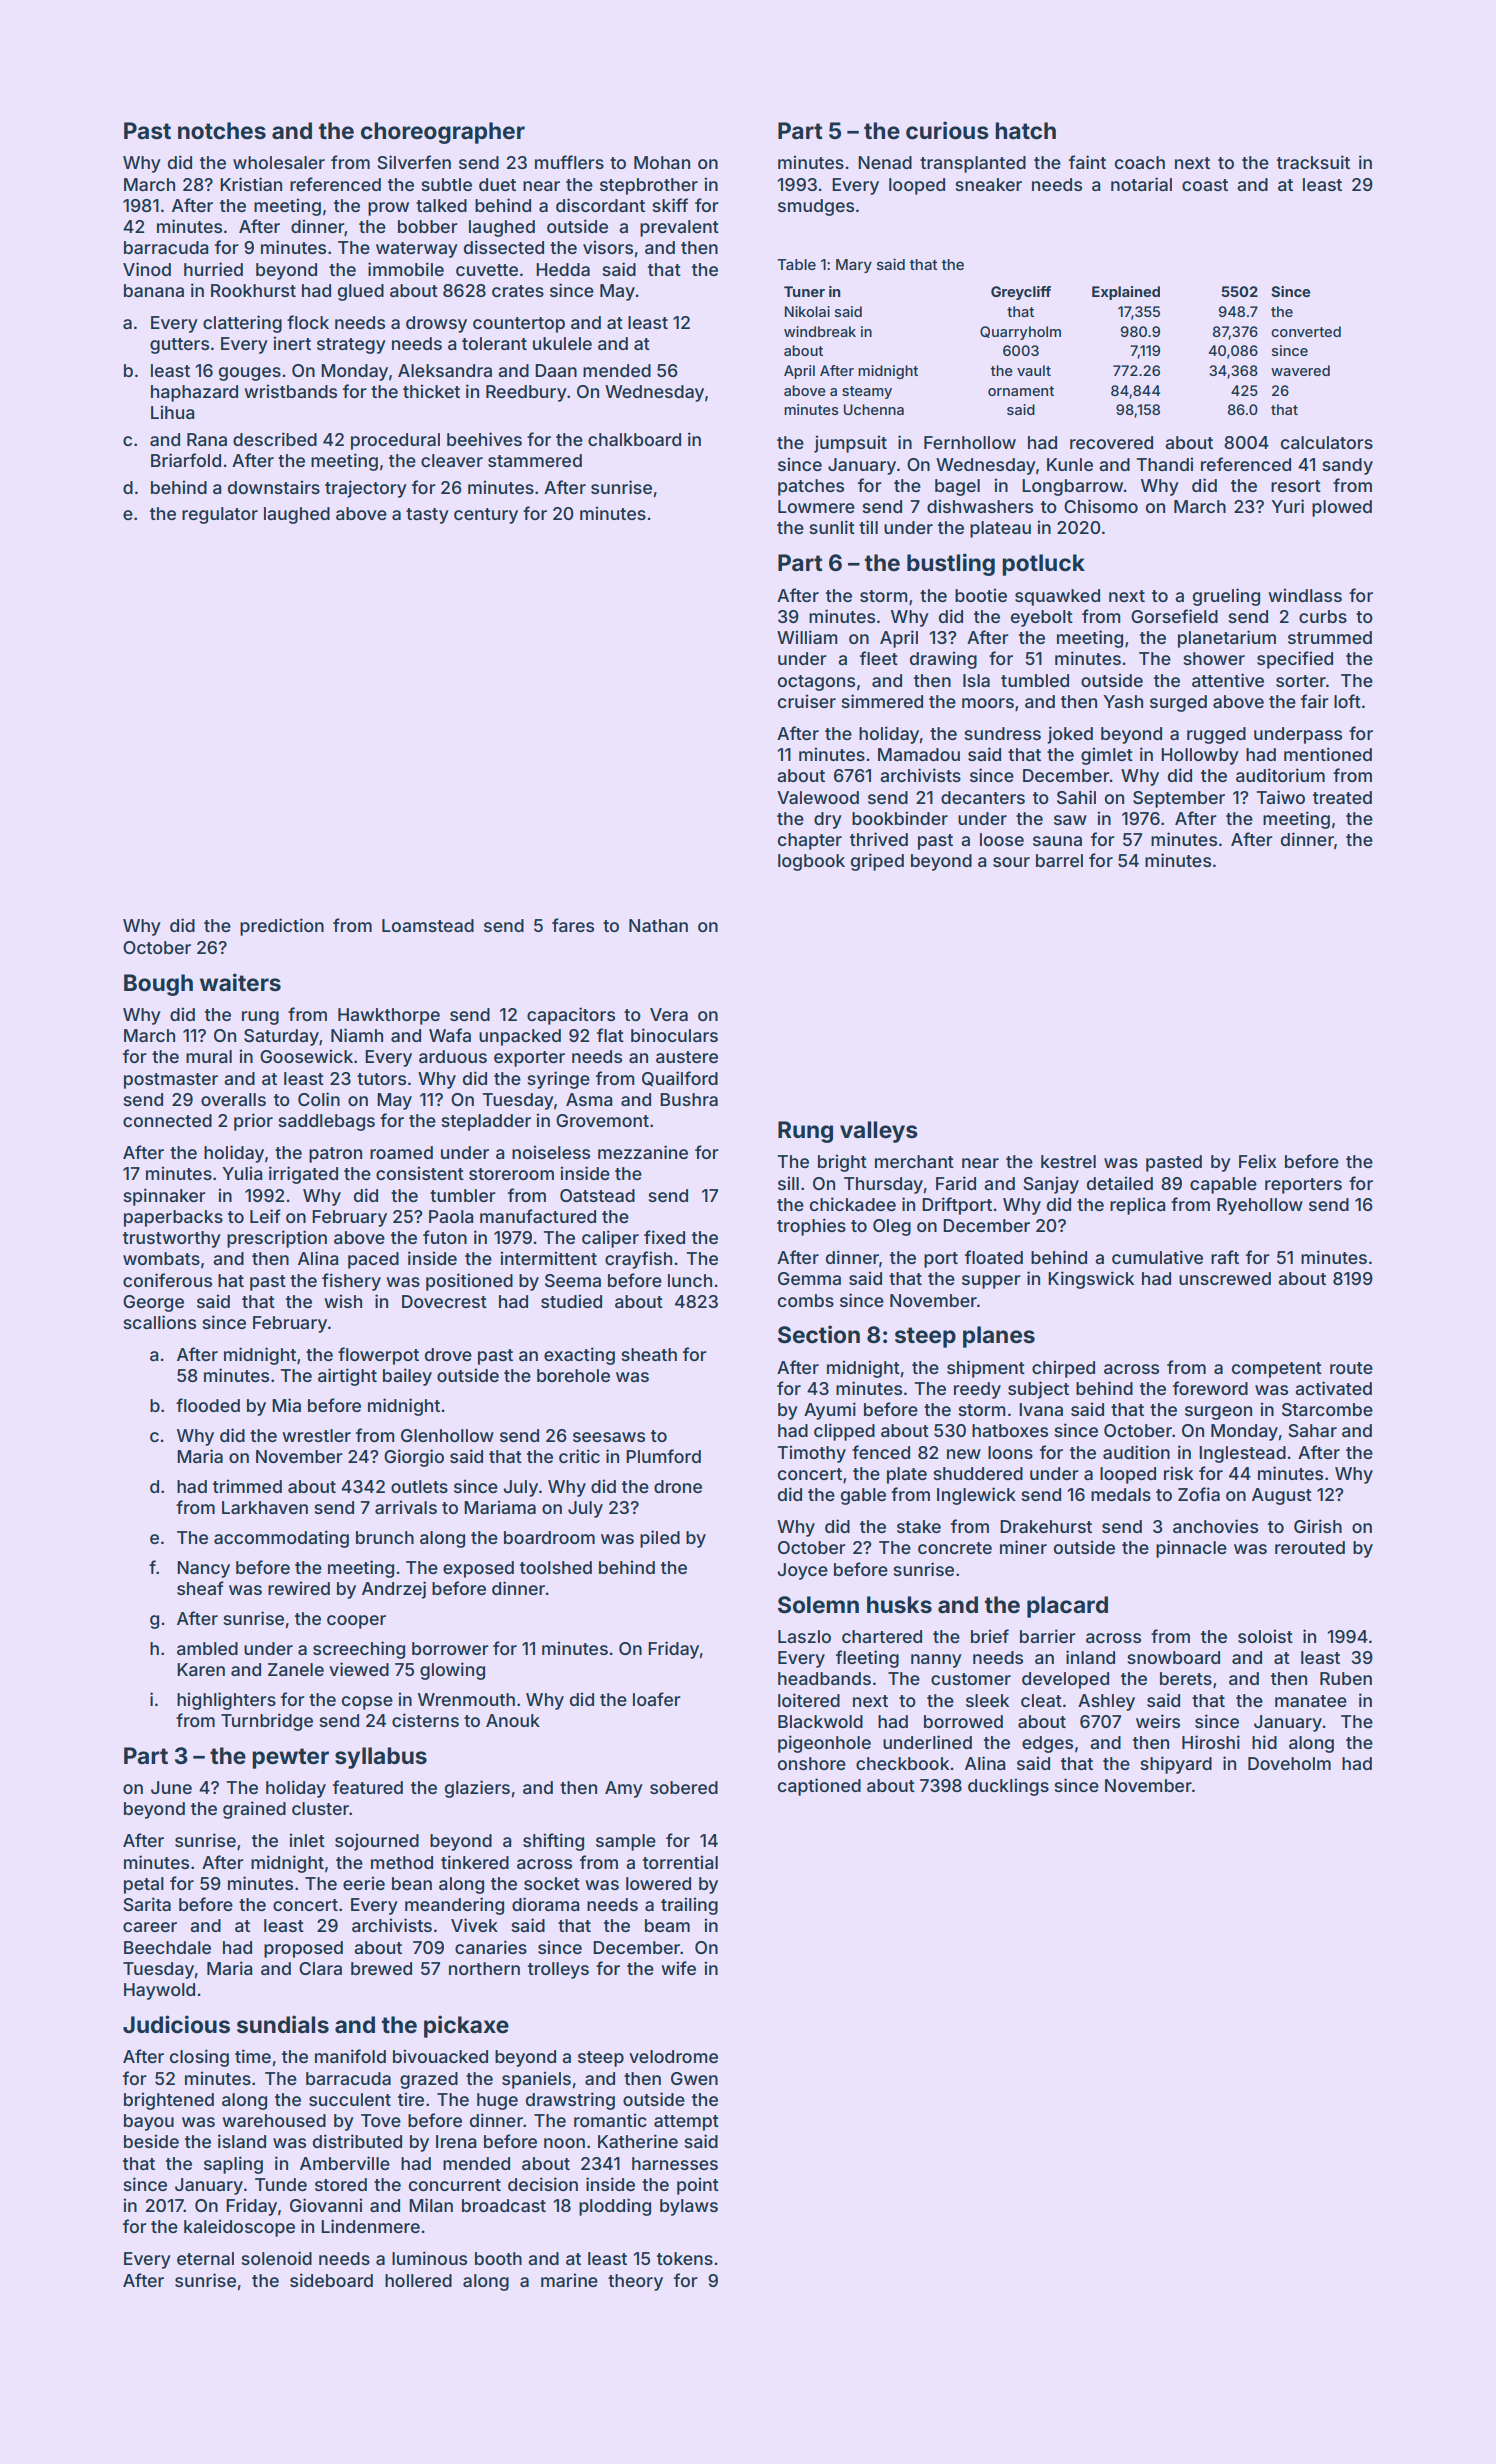  Describe the element at coordinates (222, 131) in the page. I see `notches` at that location.
